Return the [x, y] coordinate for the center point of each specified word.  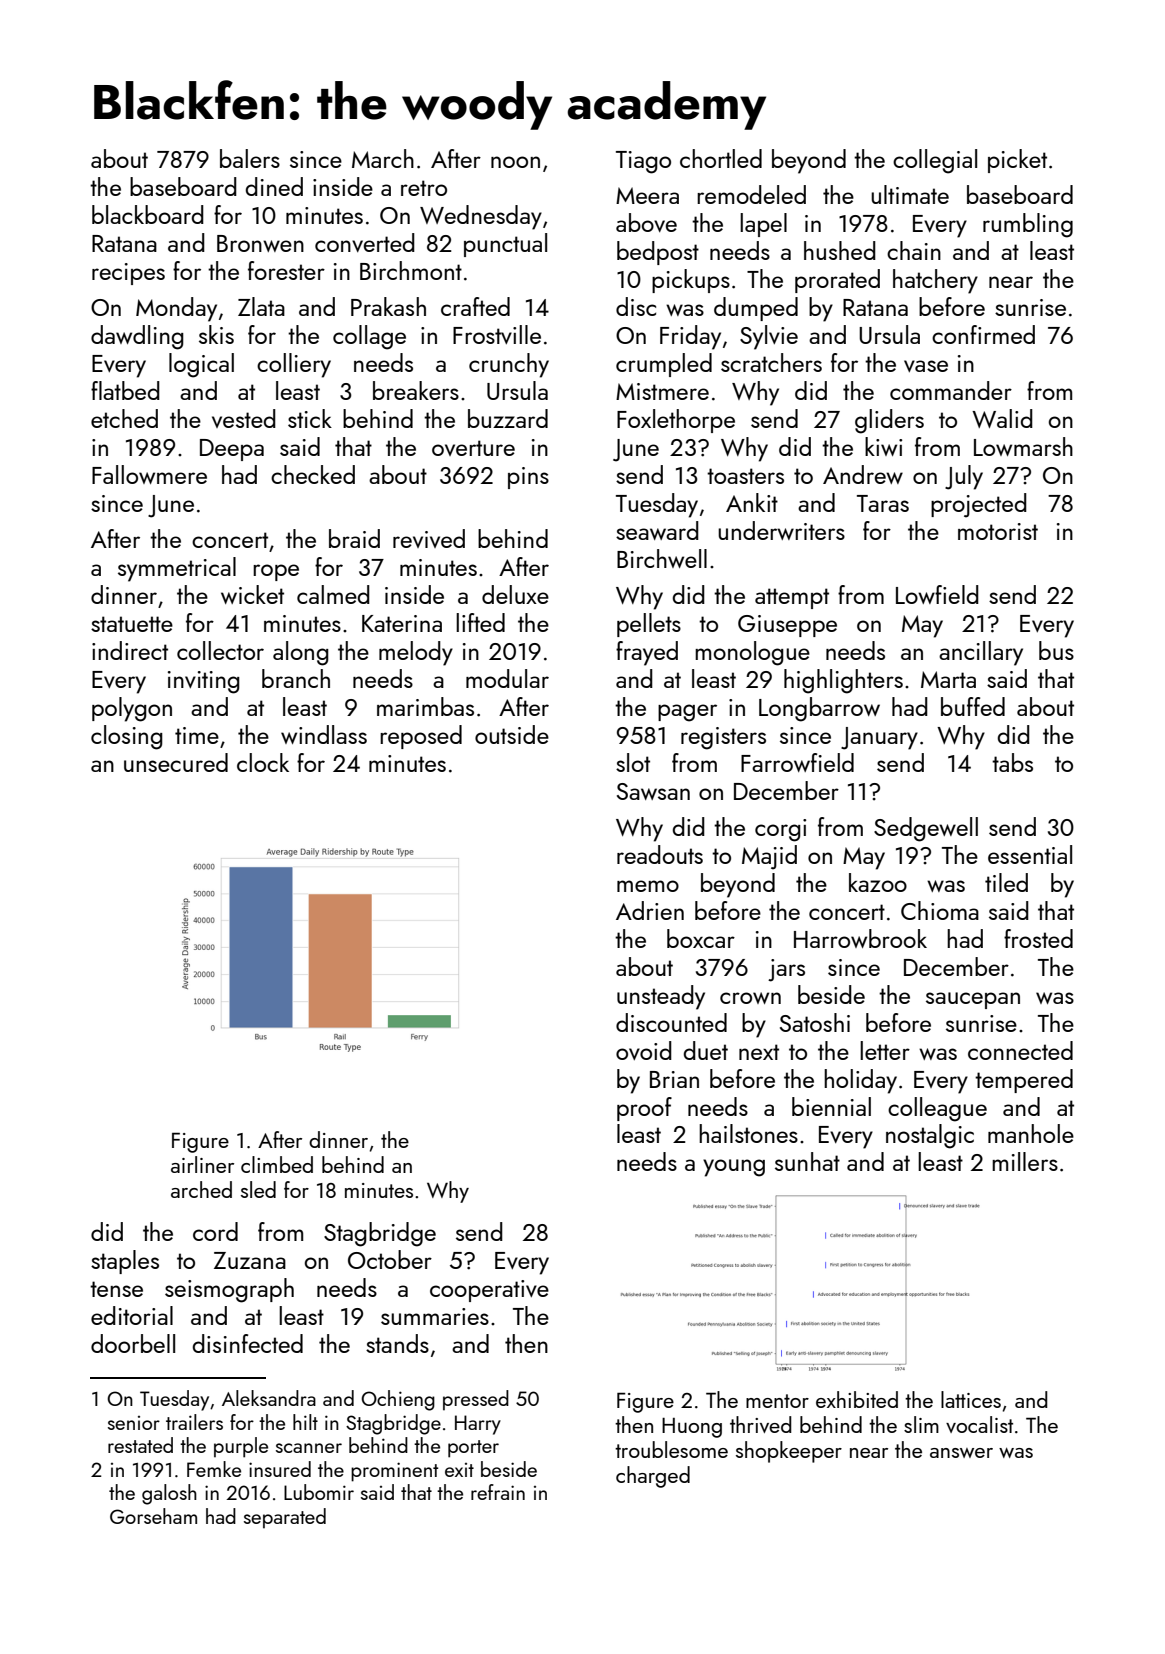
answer [961, 1453]
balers [250, 158]
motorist [998, 531]
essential [1030, 854]
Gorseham [153, 1516]
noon [515, 162]
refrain [498, 1492]
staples [125, 1262]
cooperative [489, 1291]
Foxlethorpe [676, 421]
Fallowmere [149, 474]
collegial [935, 161]
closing [127, 737]
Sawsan [653, 791]
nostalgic [930, 1136]
